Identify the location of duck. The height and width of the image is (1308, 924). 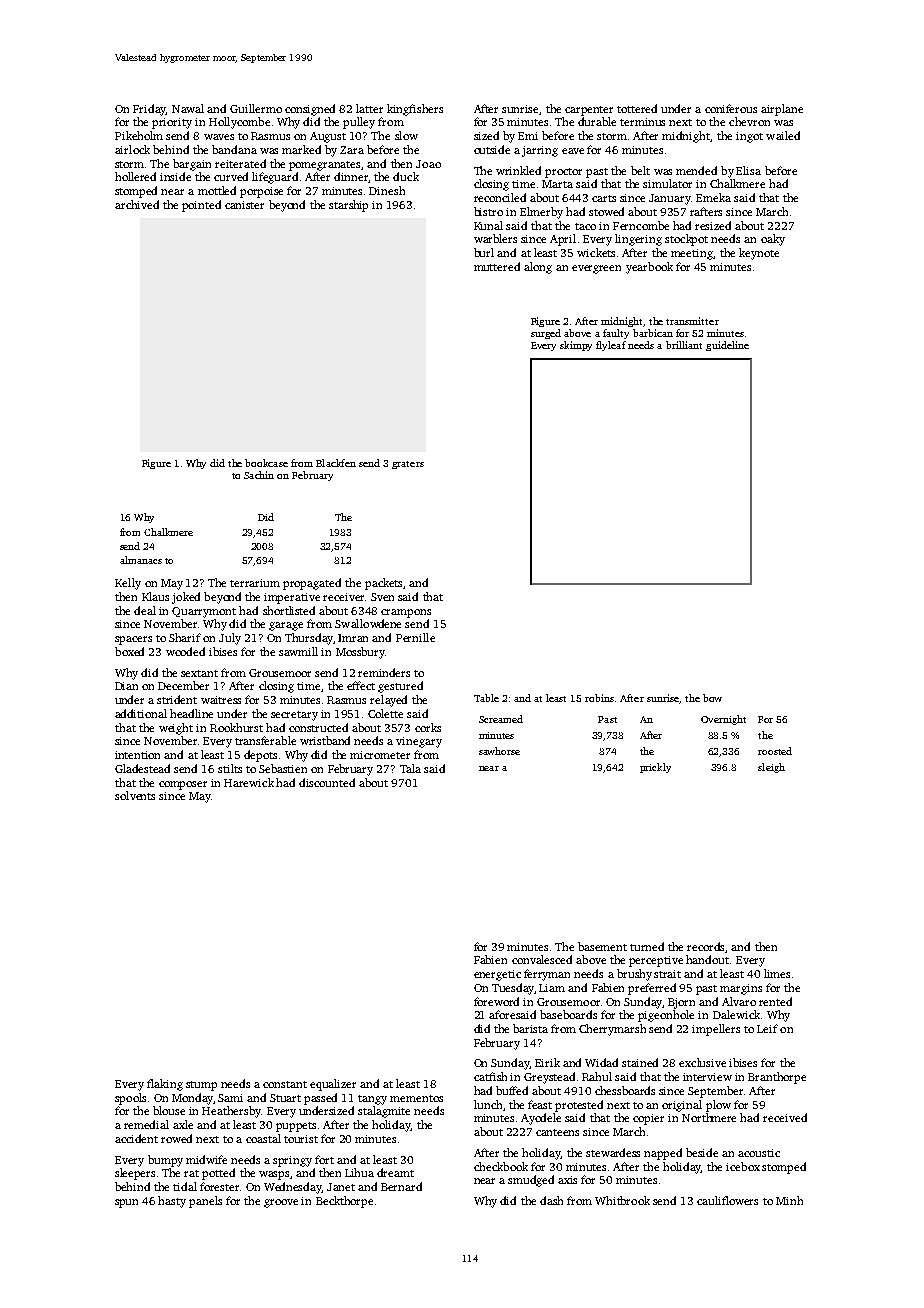
(406, 176).
